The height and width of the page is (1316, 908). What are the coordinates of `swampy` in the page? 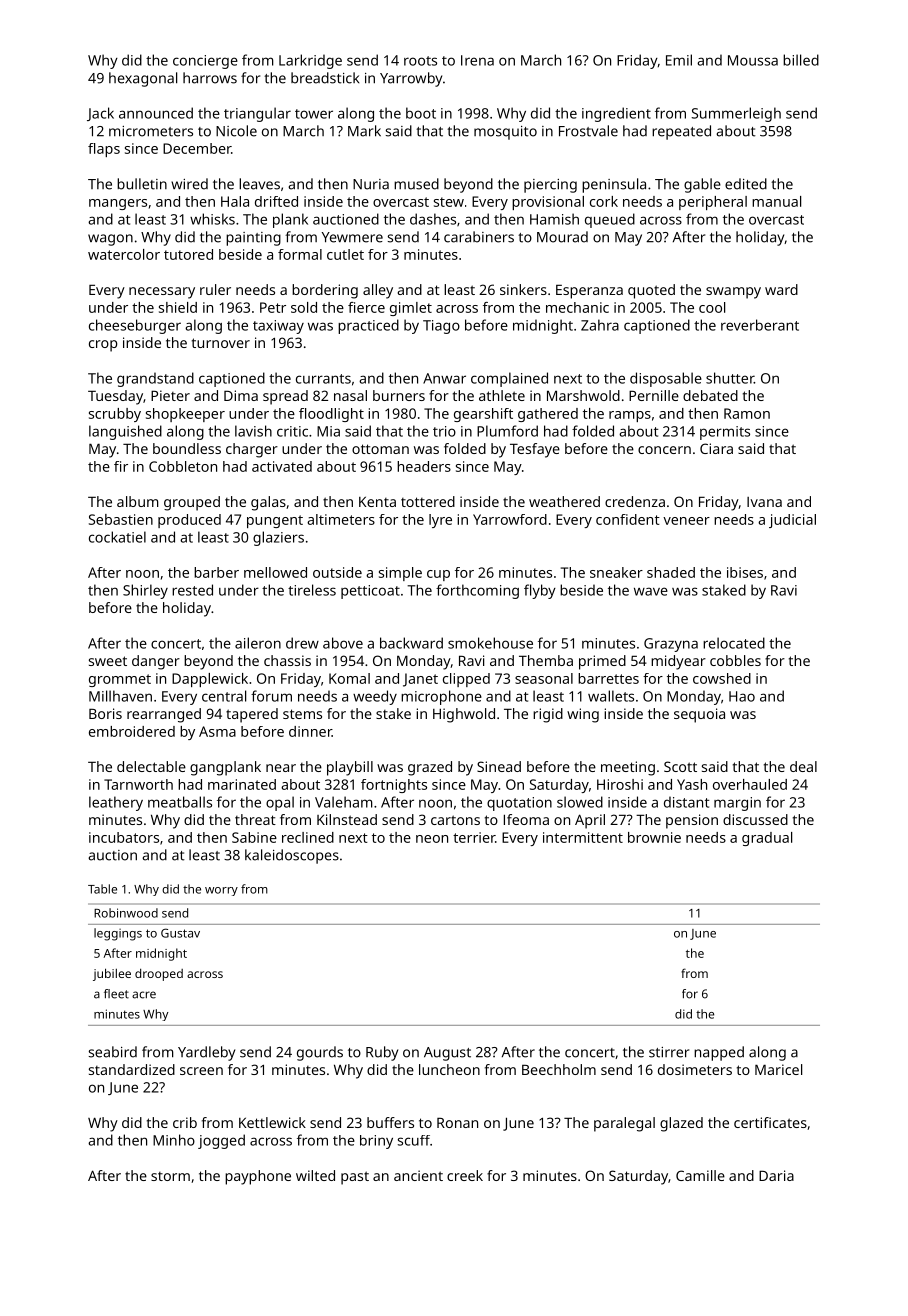 It's located at (733, 293).
